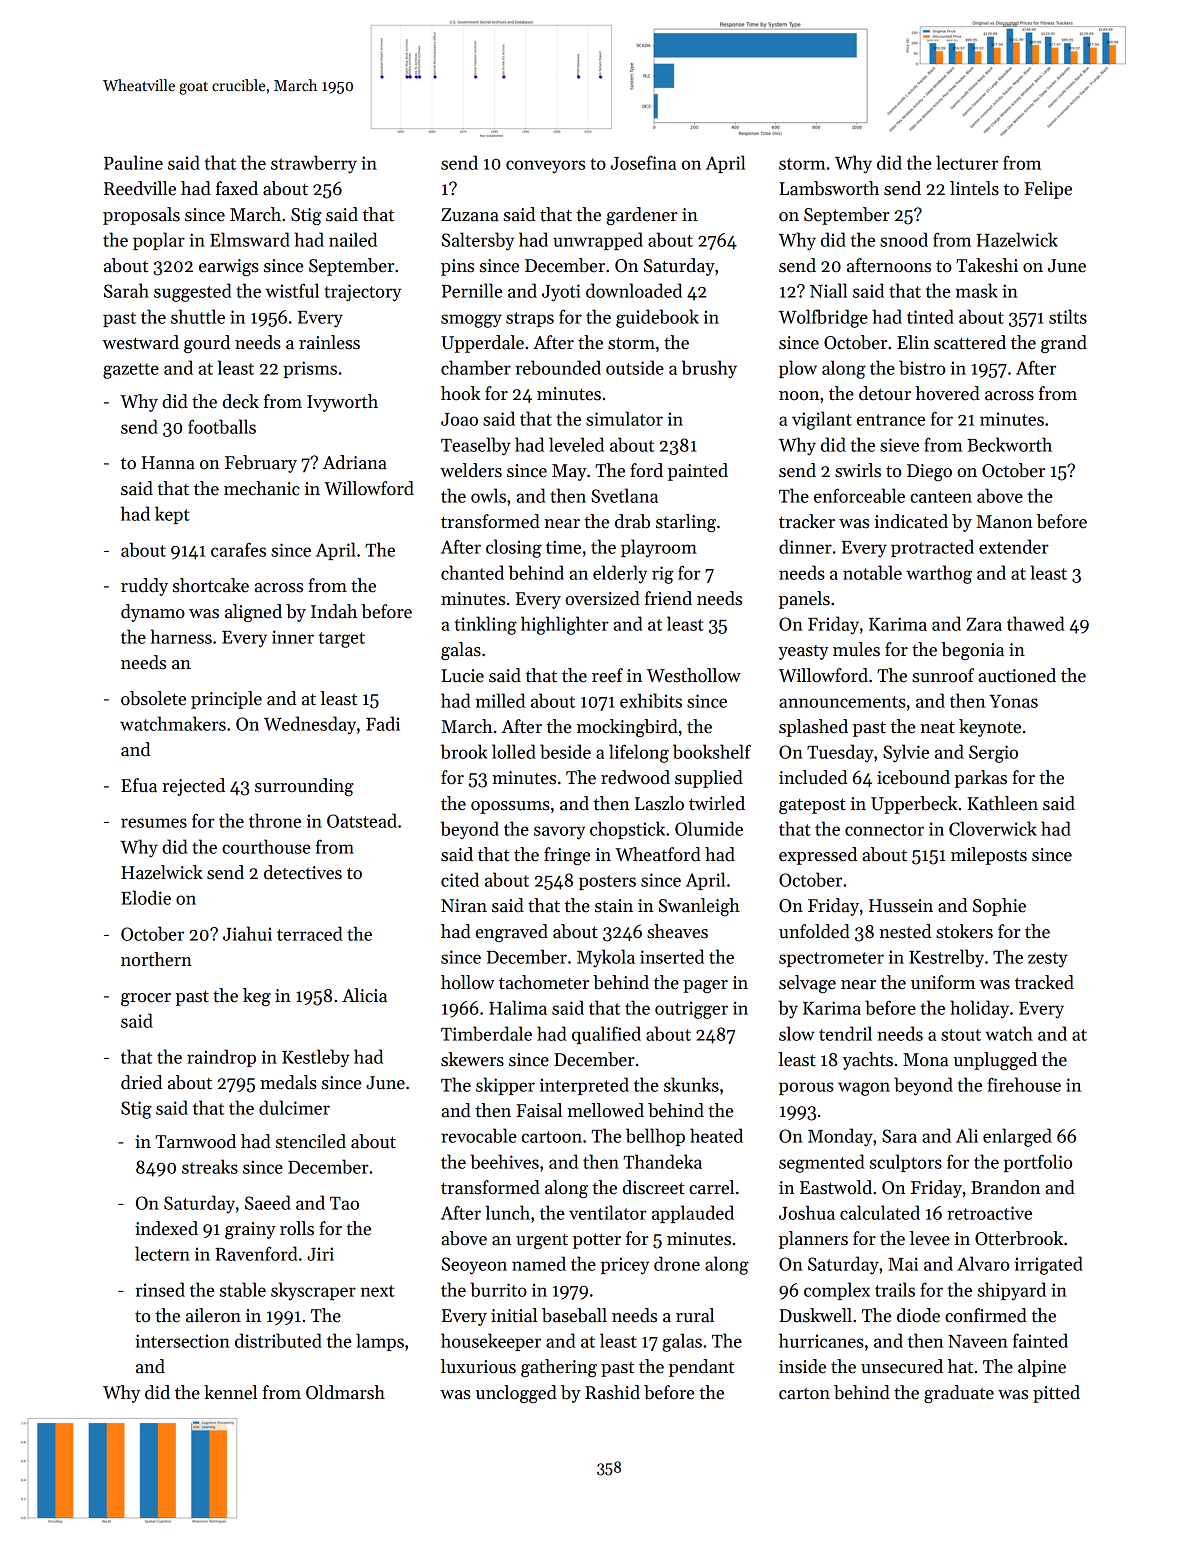 The width and height of the page is (1193, 1544). What do you see at coordinates (159, 241) in the page?
I see `poplar` at bounding box center [159, 241].
